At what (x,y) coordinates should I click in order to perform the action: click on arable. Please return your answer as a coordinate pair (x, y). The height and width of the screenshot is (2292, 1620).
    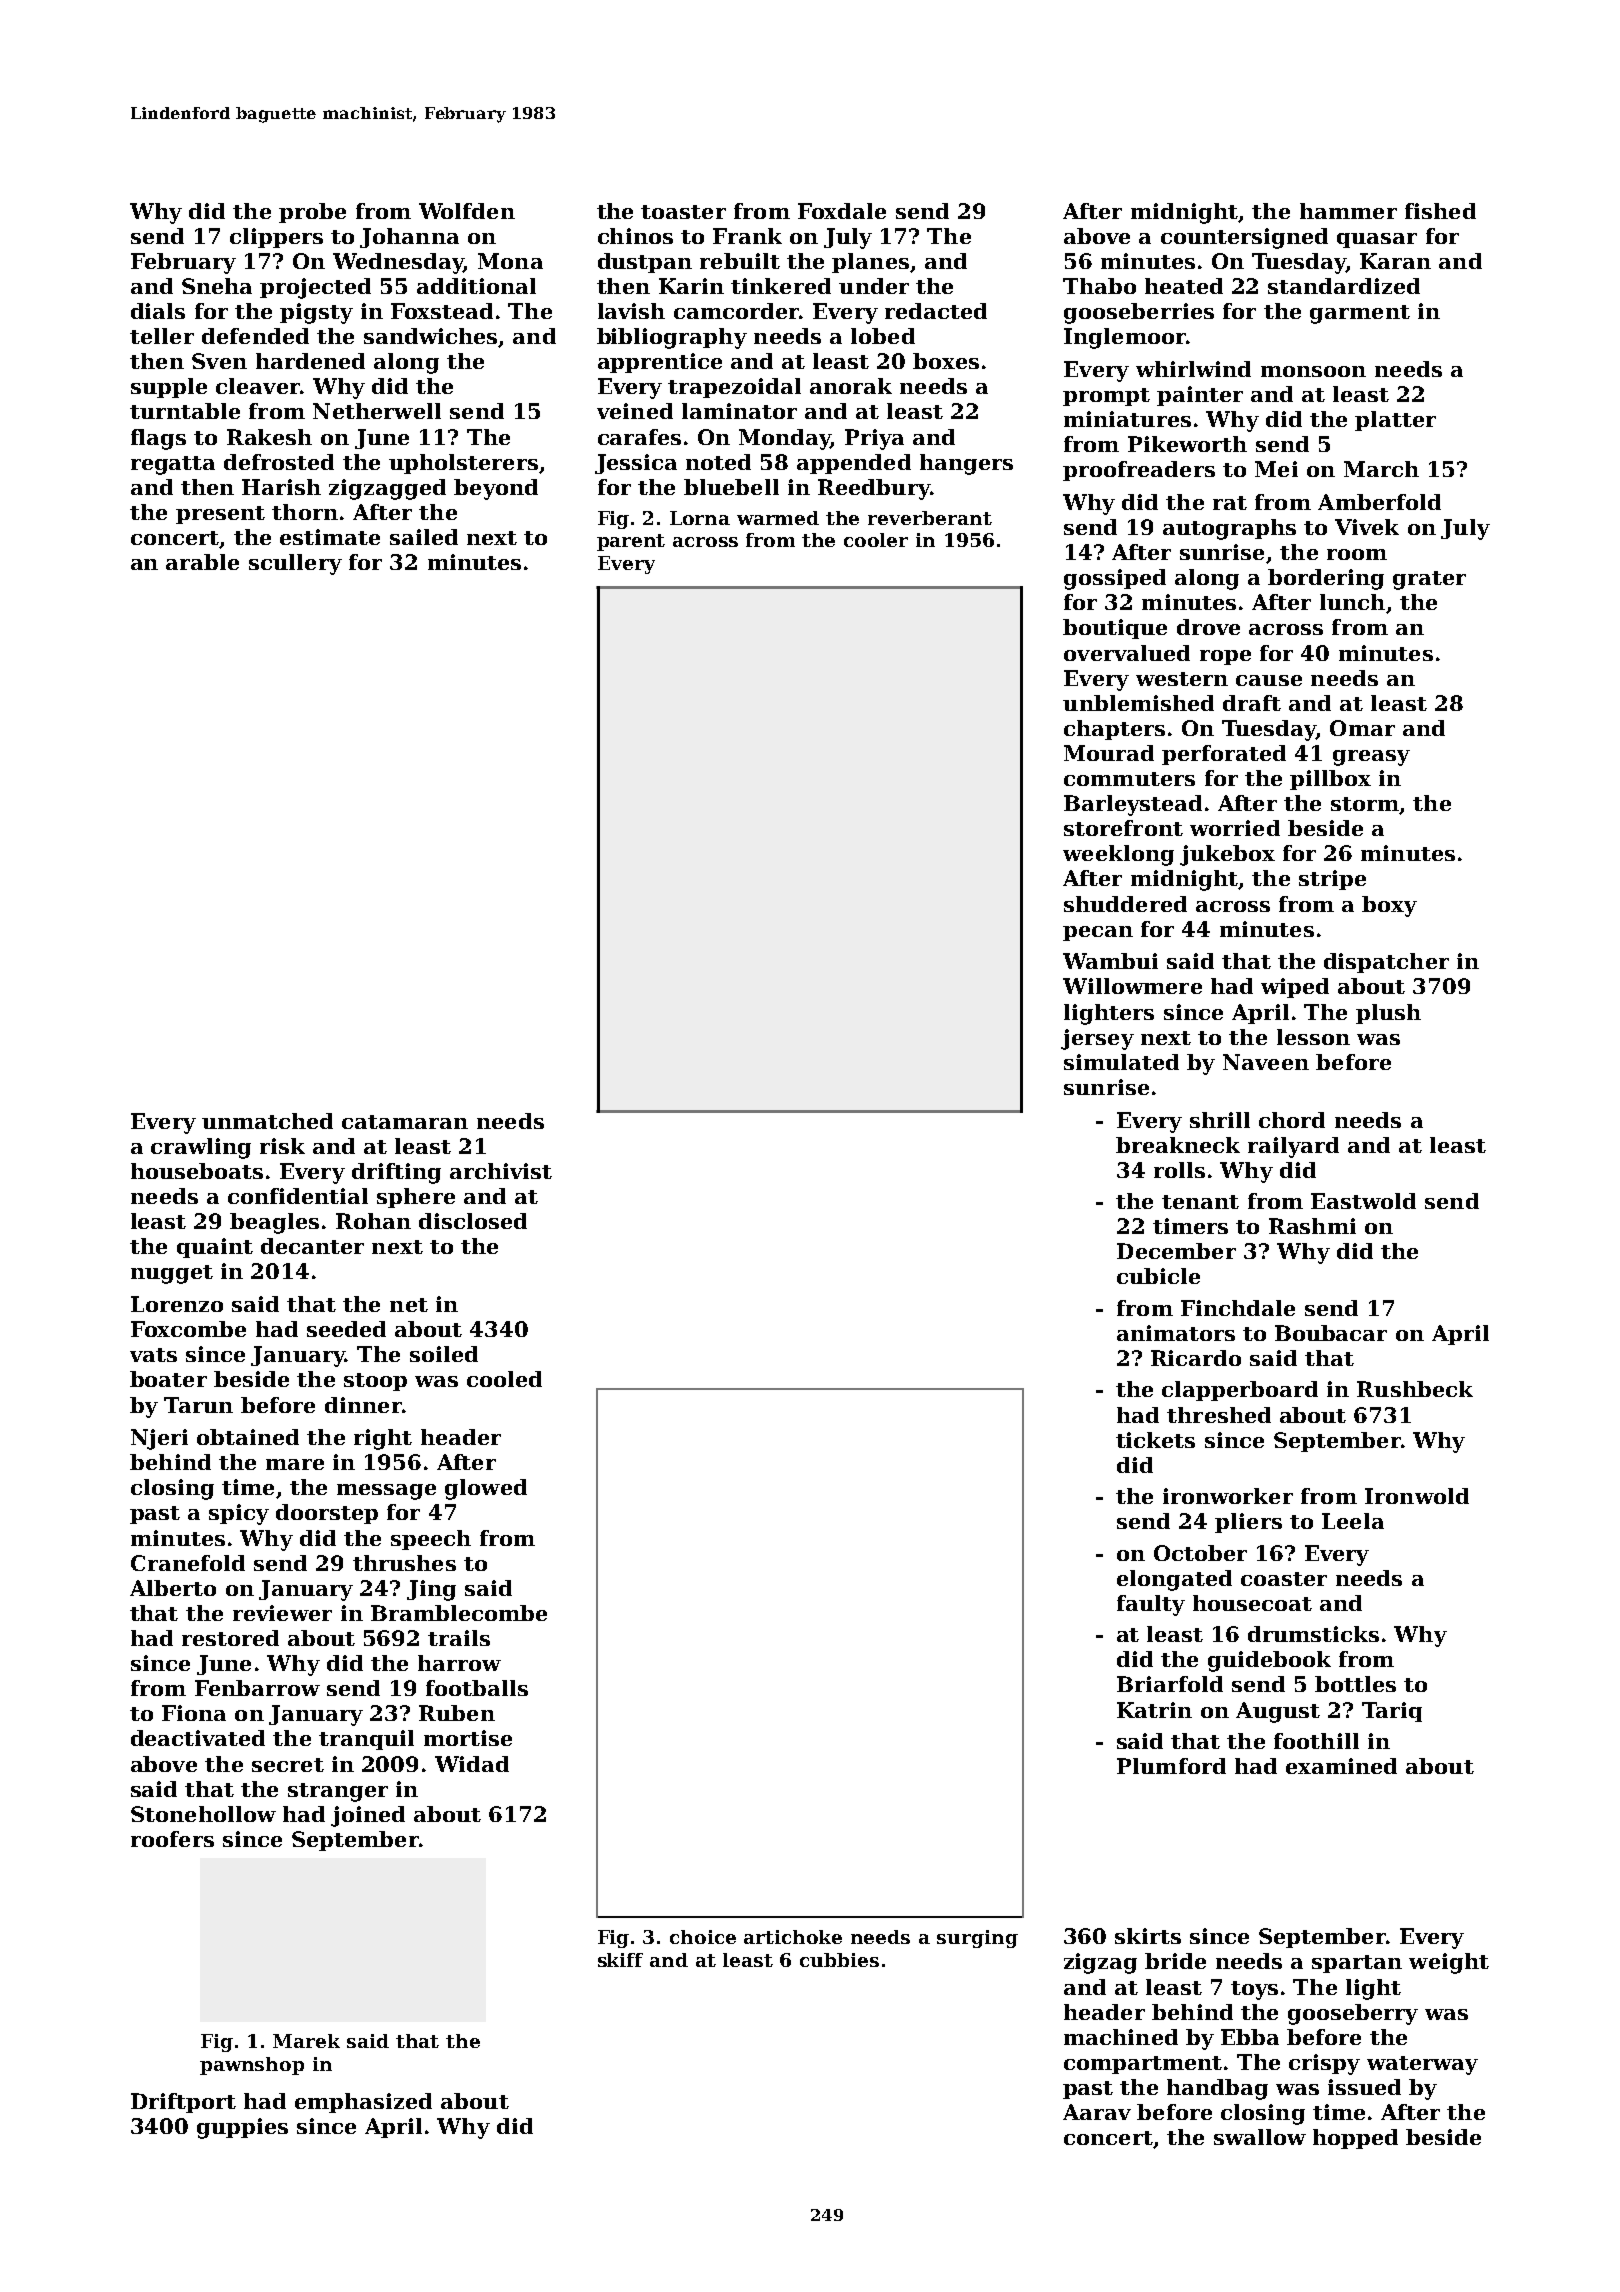
    Looking at the image, I should click on (202, 562).
